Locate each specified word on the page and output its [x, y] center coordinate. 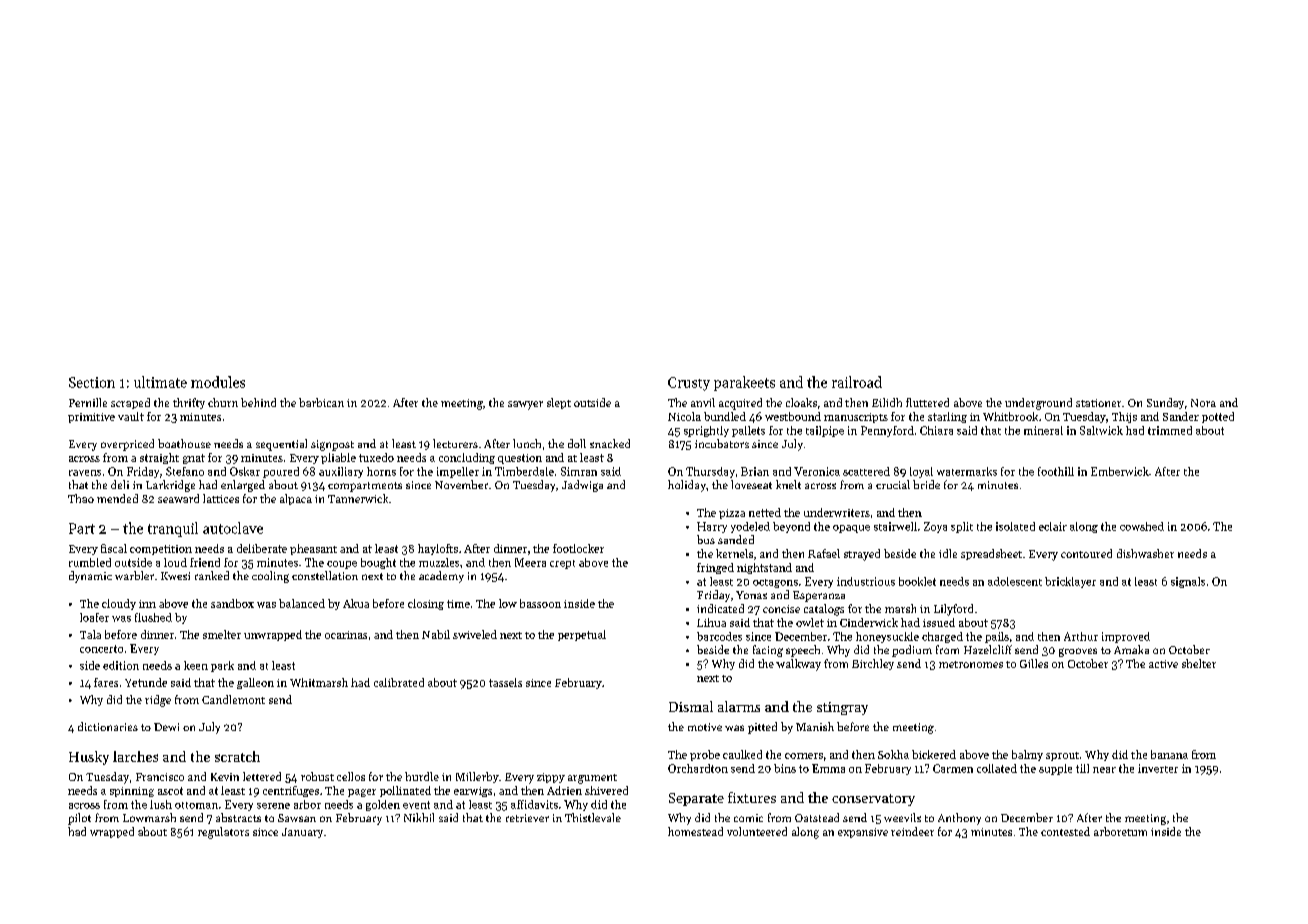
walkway [798, 665]
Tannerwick [358, 498]
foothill [1056, 471]
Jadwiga [582, 486]
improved [1126, 637]
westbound [793, 416]
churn [223, 402]
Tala [90, 634]
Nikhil [419, 817]
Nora [1203, 403]
